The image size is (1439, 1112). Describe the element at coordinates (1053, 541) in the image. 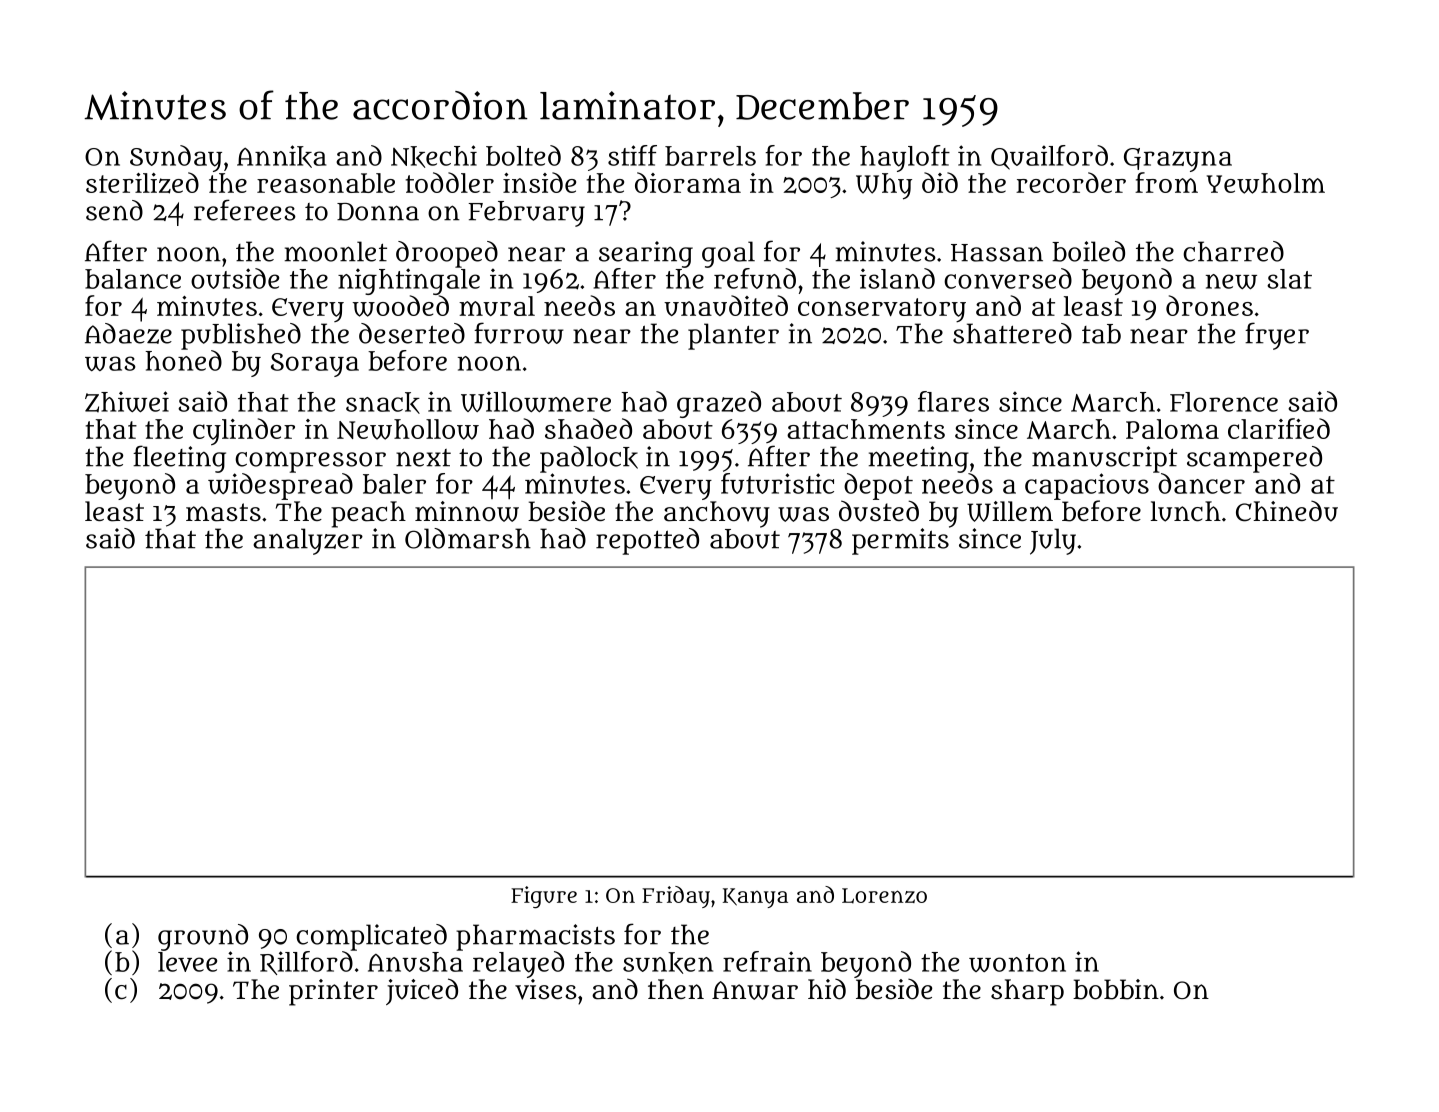

I see `July` at that location.
